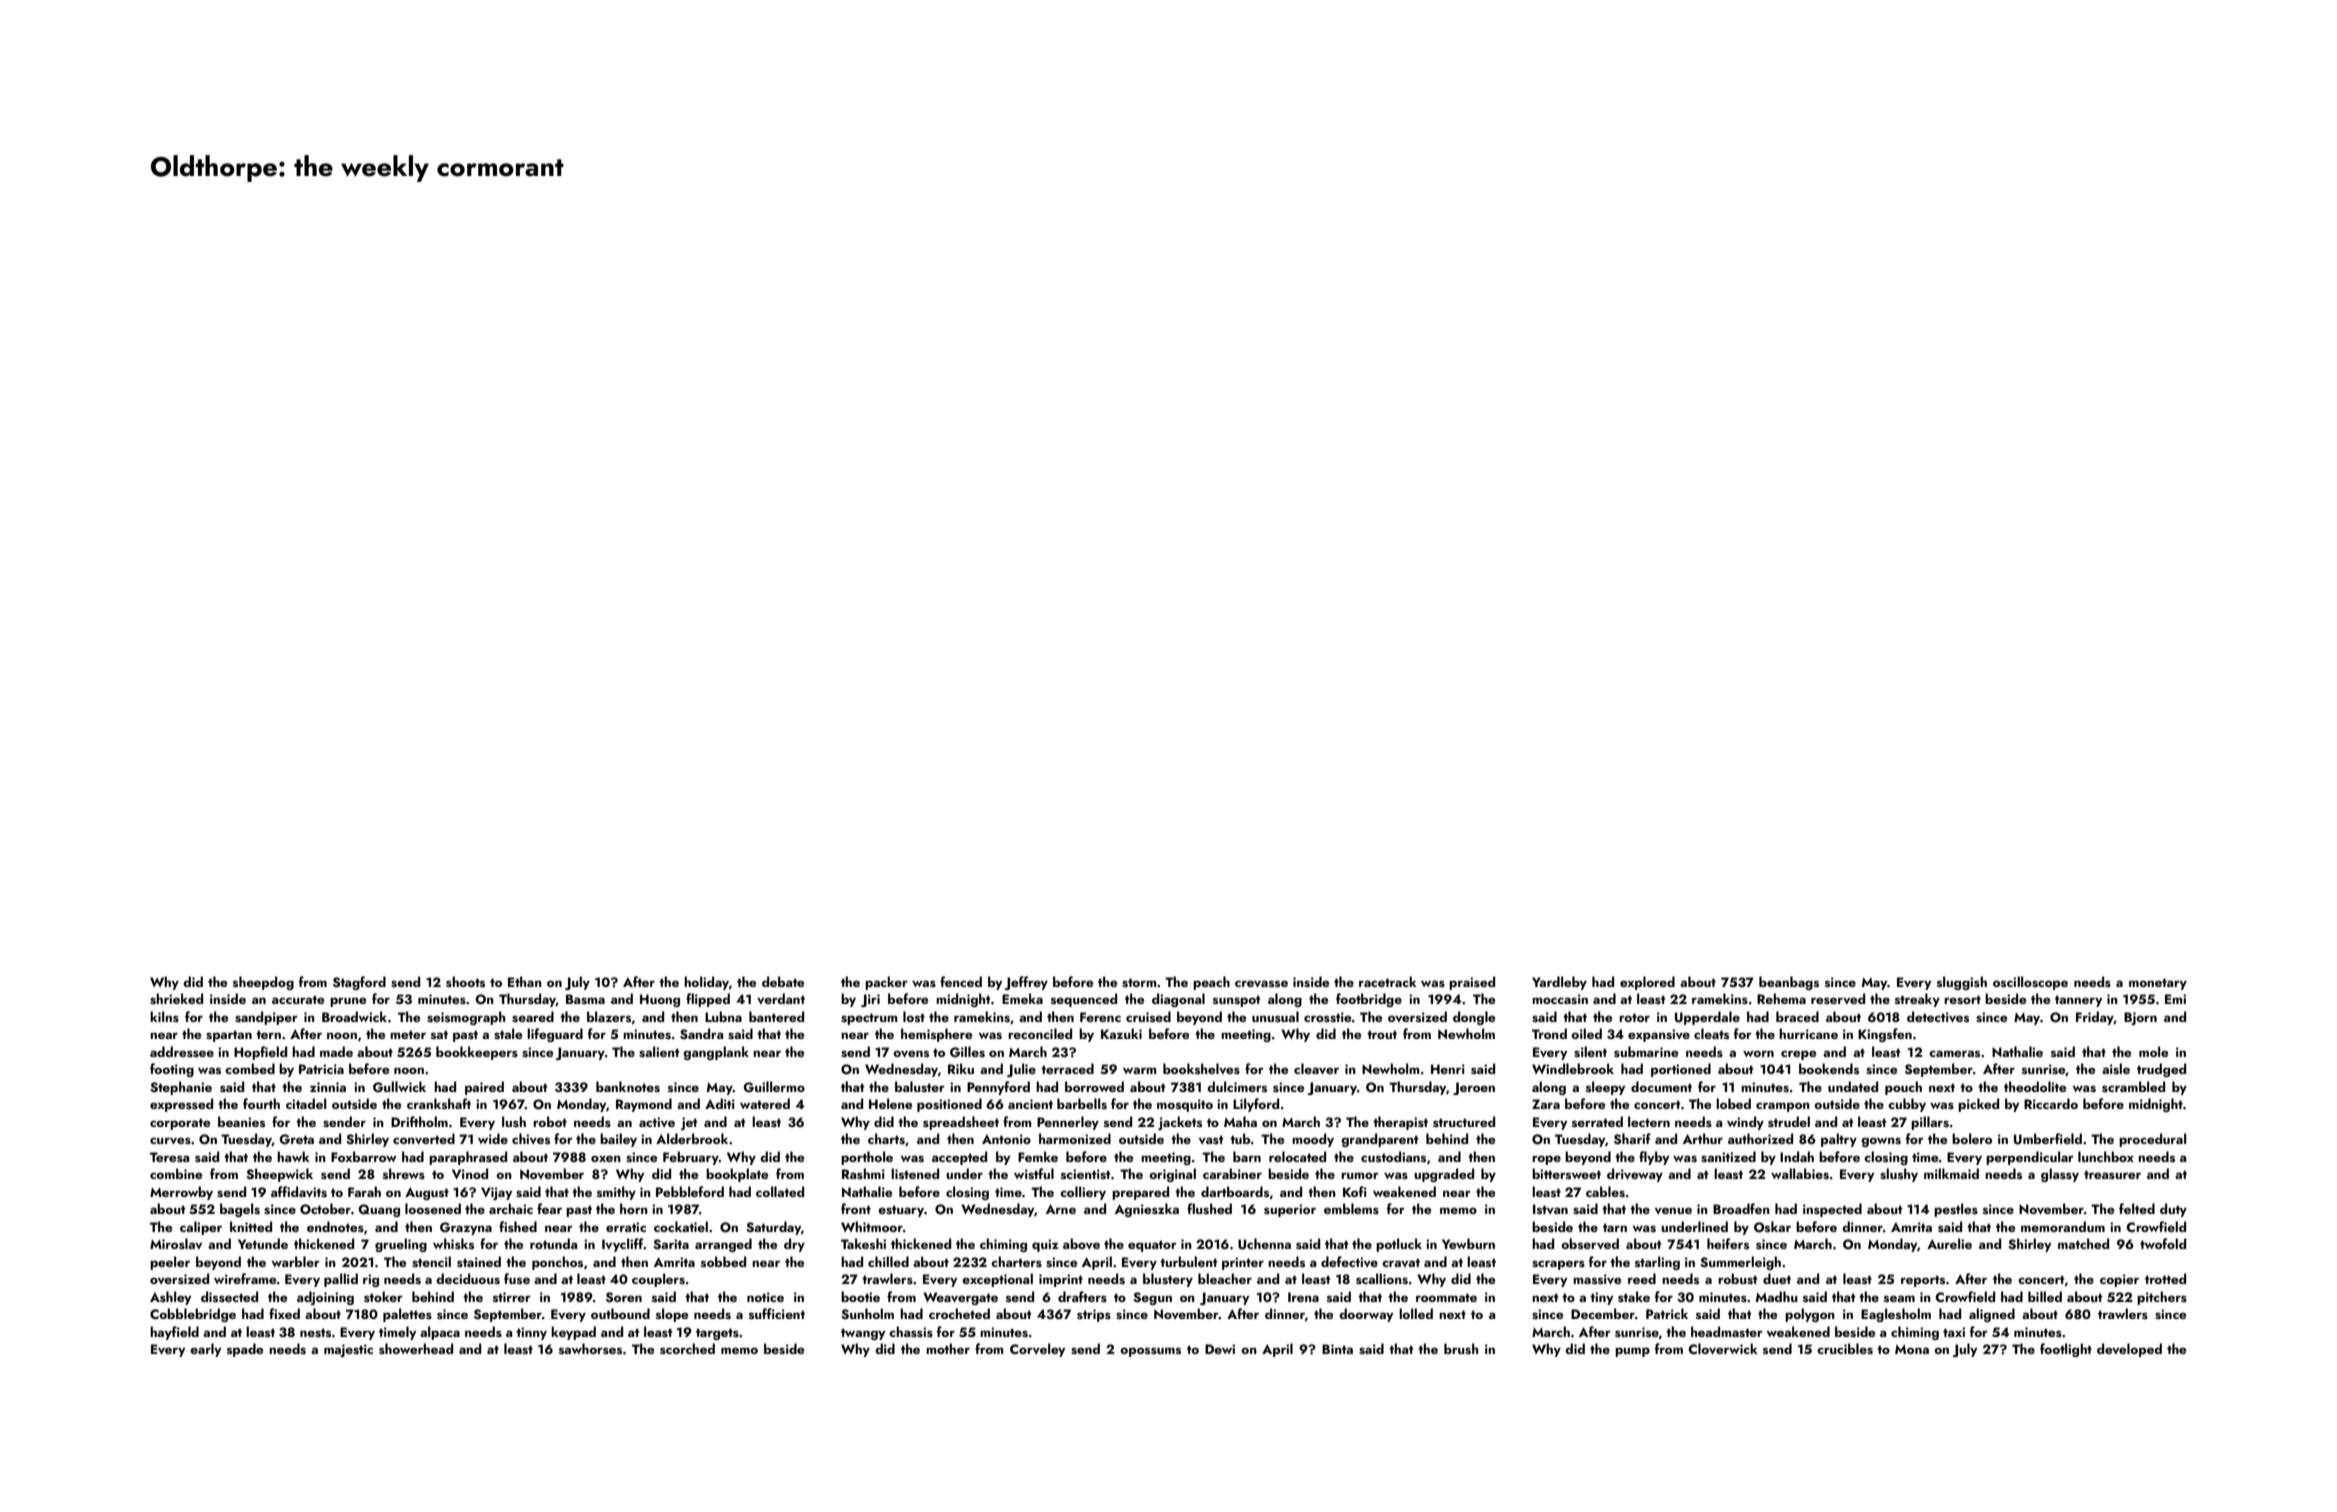 This image has width=2337, height=1512. Describe the element at coordinates (263, 983) in the image. I see `sheepdog` at that location.
